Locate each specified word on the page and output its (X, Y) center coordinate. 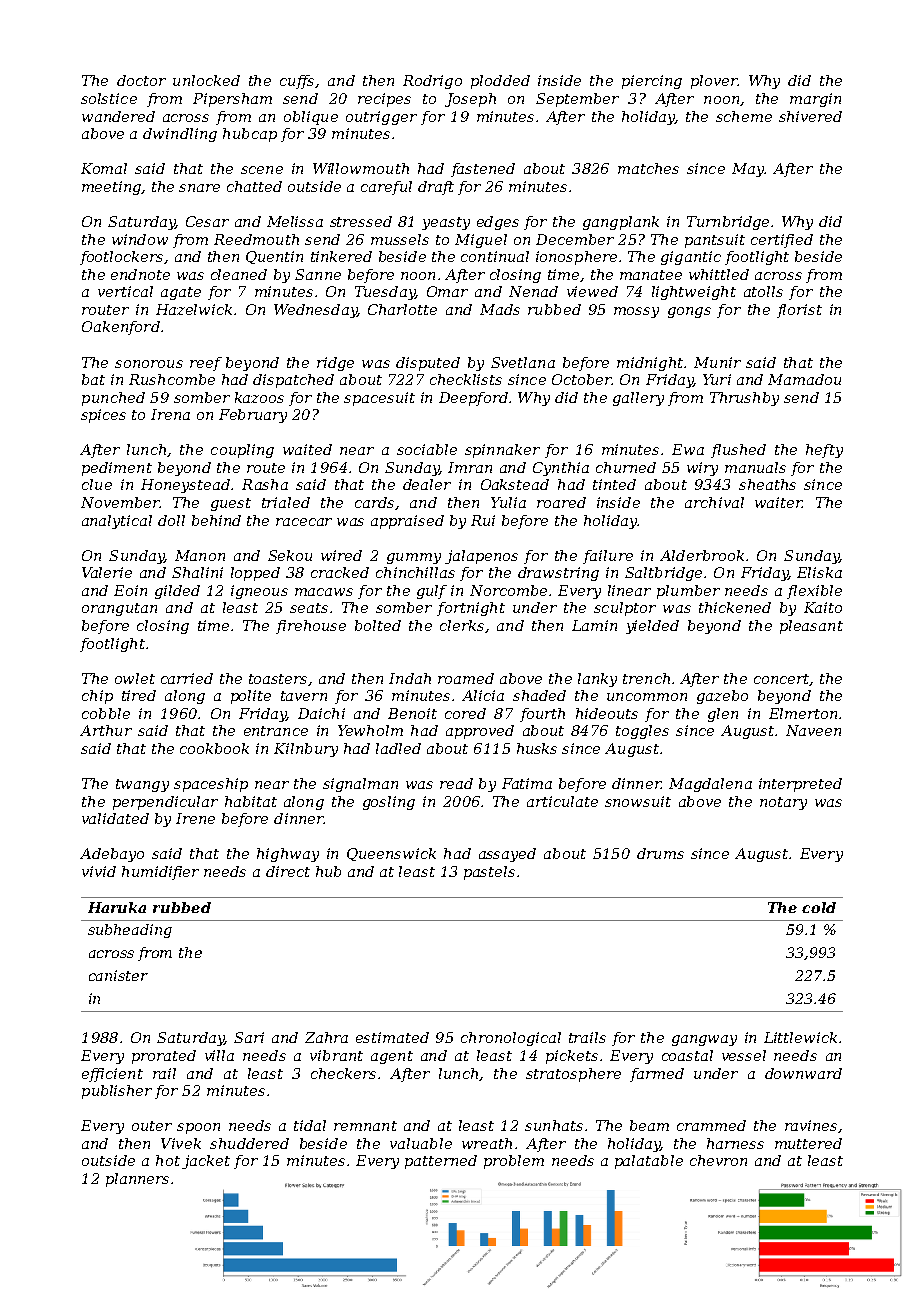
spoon (198, 1128)
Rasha (265, 484)
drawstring (558, 574)
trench (646, 678)
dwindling (180, 135)
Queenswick (391, 854)
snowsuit (638, 801)
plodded (500, 82)
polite (251, 697)
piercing (652, 82)
